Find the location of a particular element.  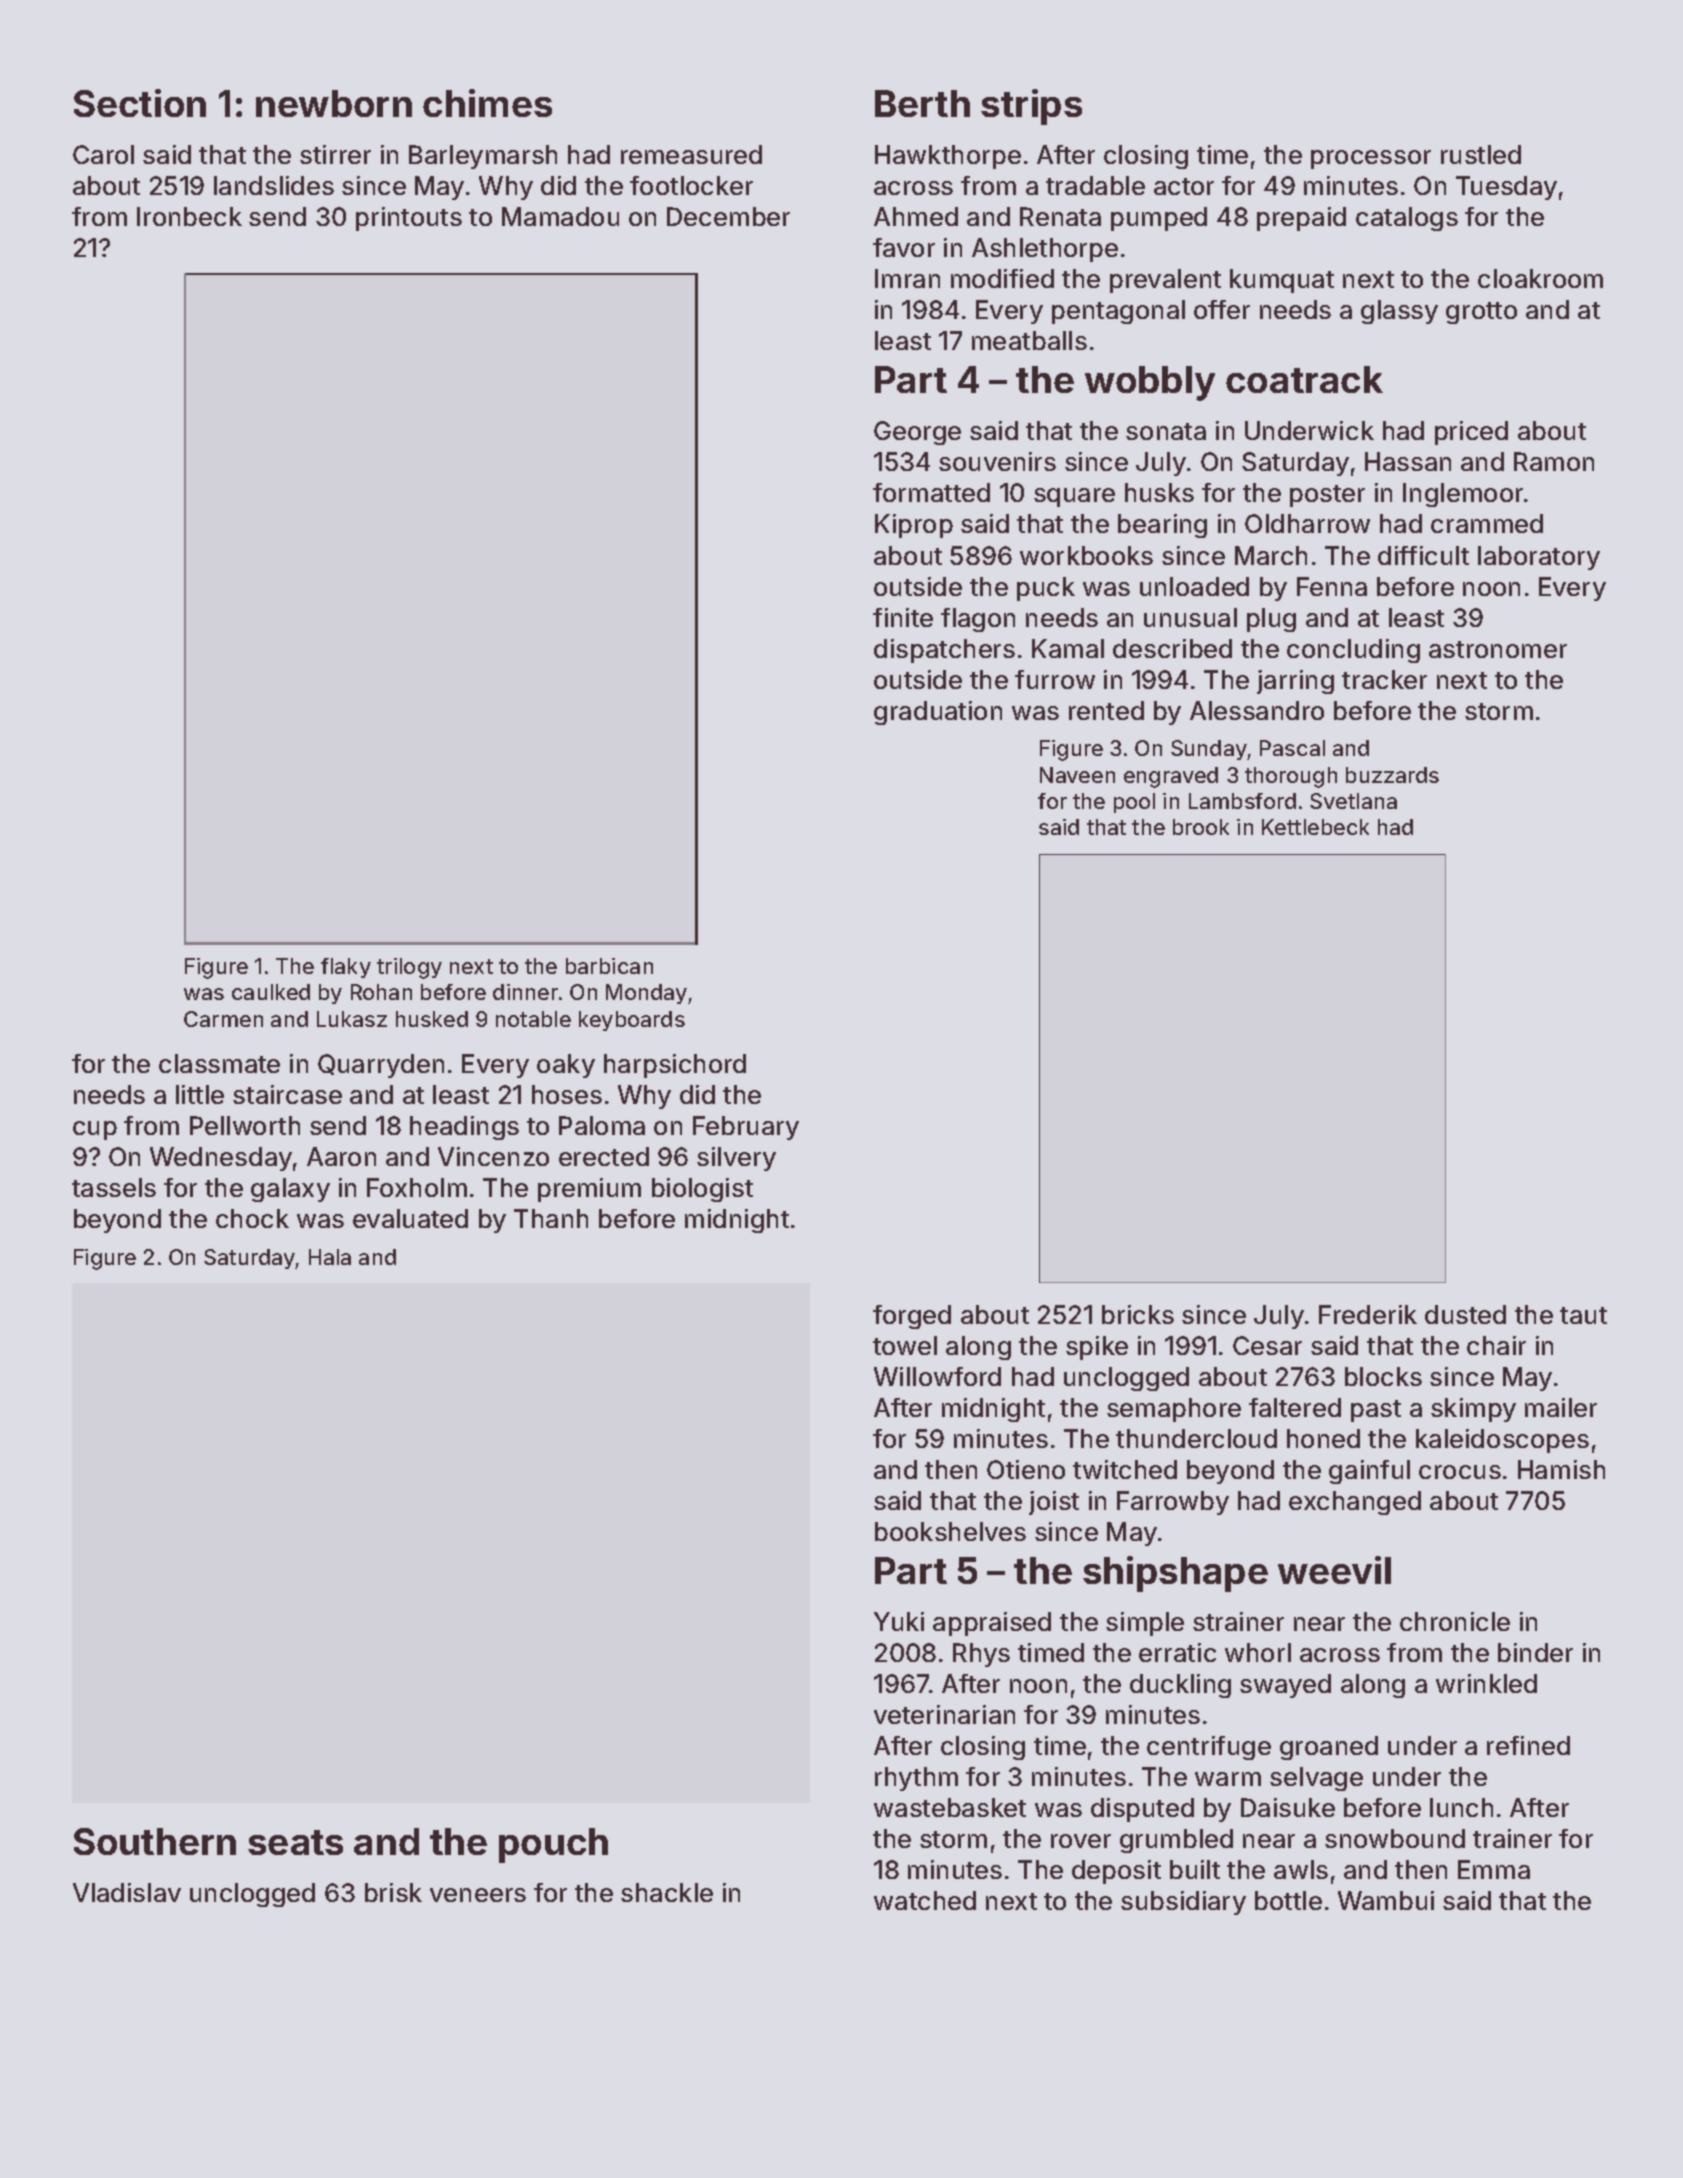

forged is located at coordinates (912, 1317).
